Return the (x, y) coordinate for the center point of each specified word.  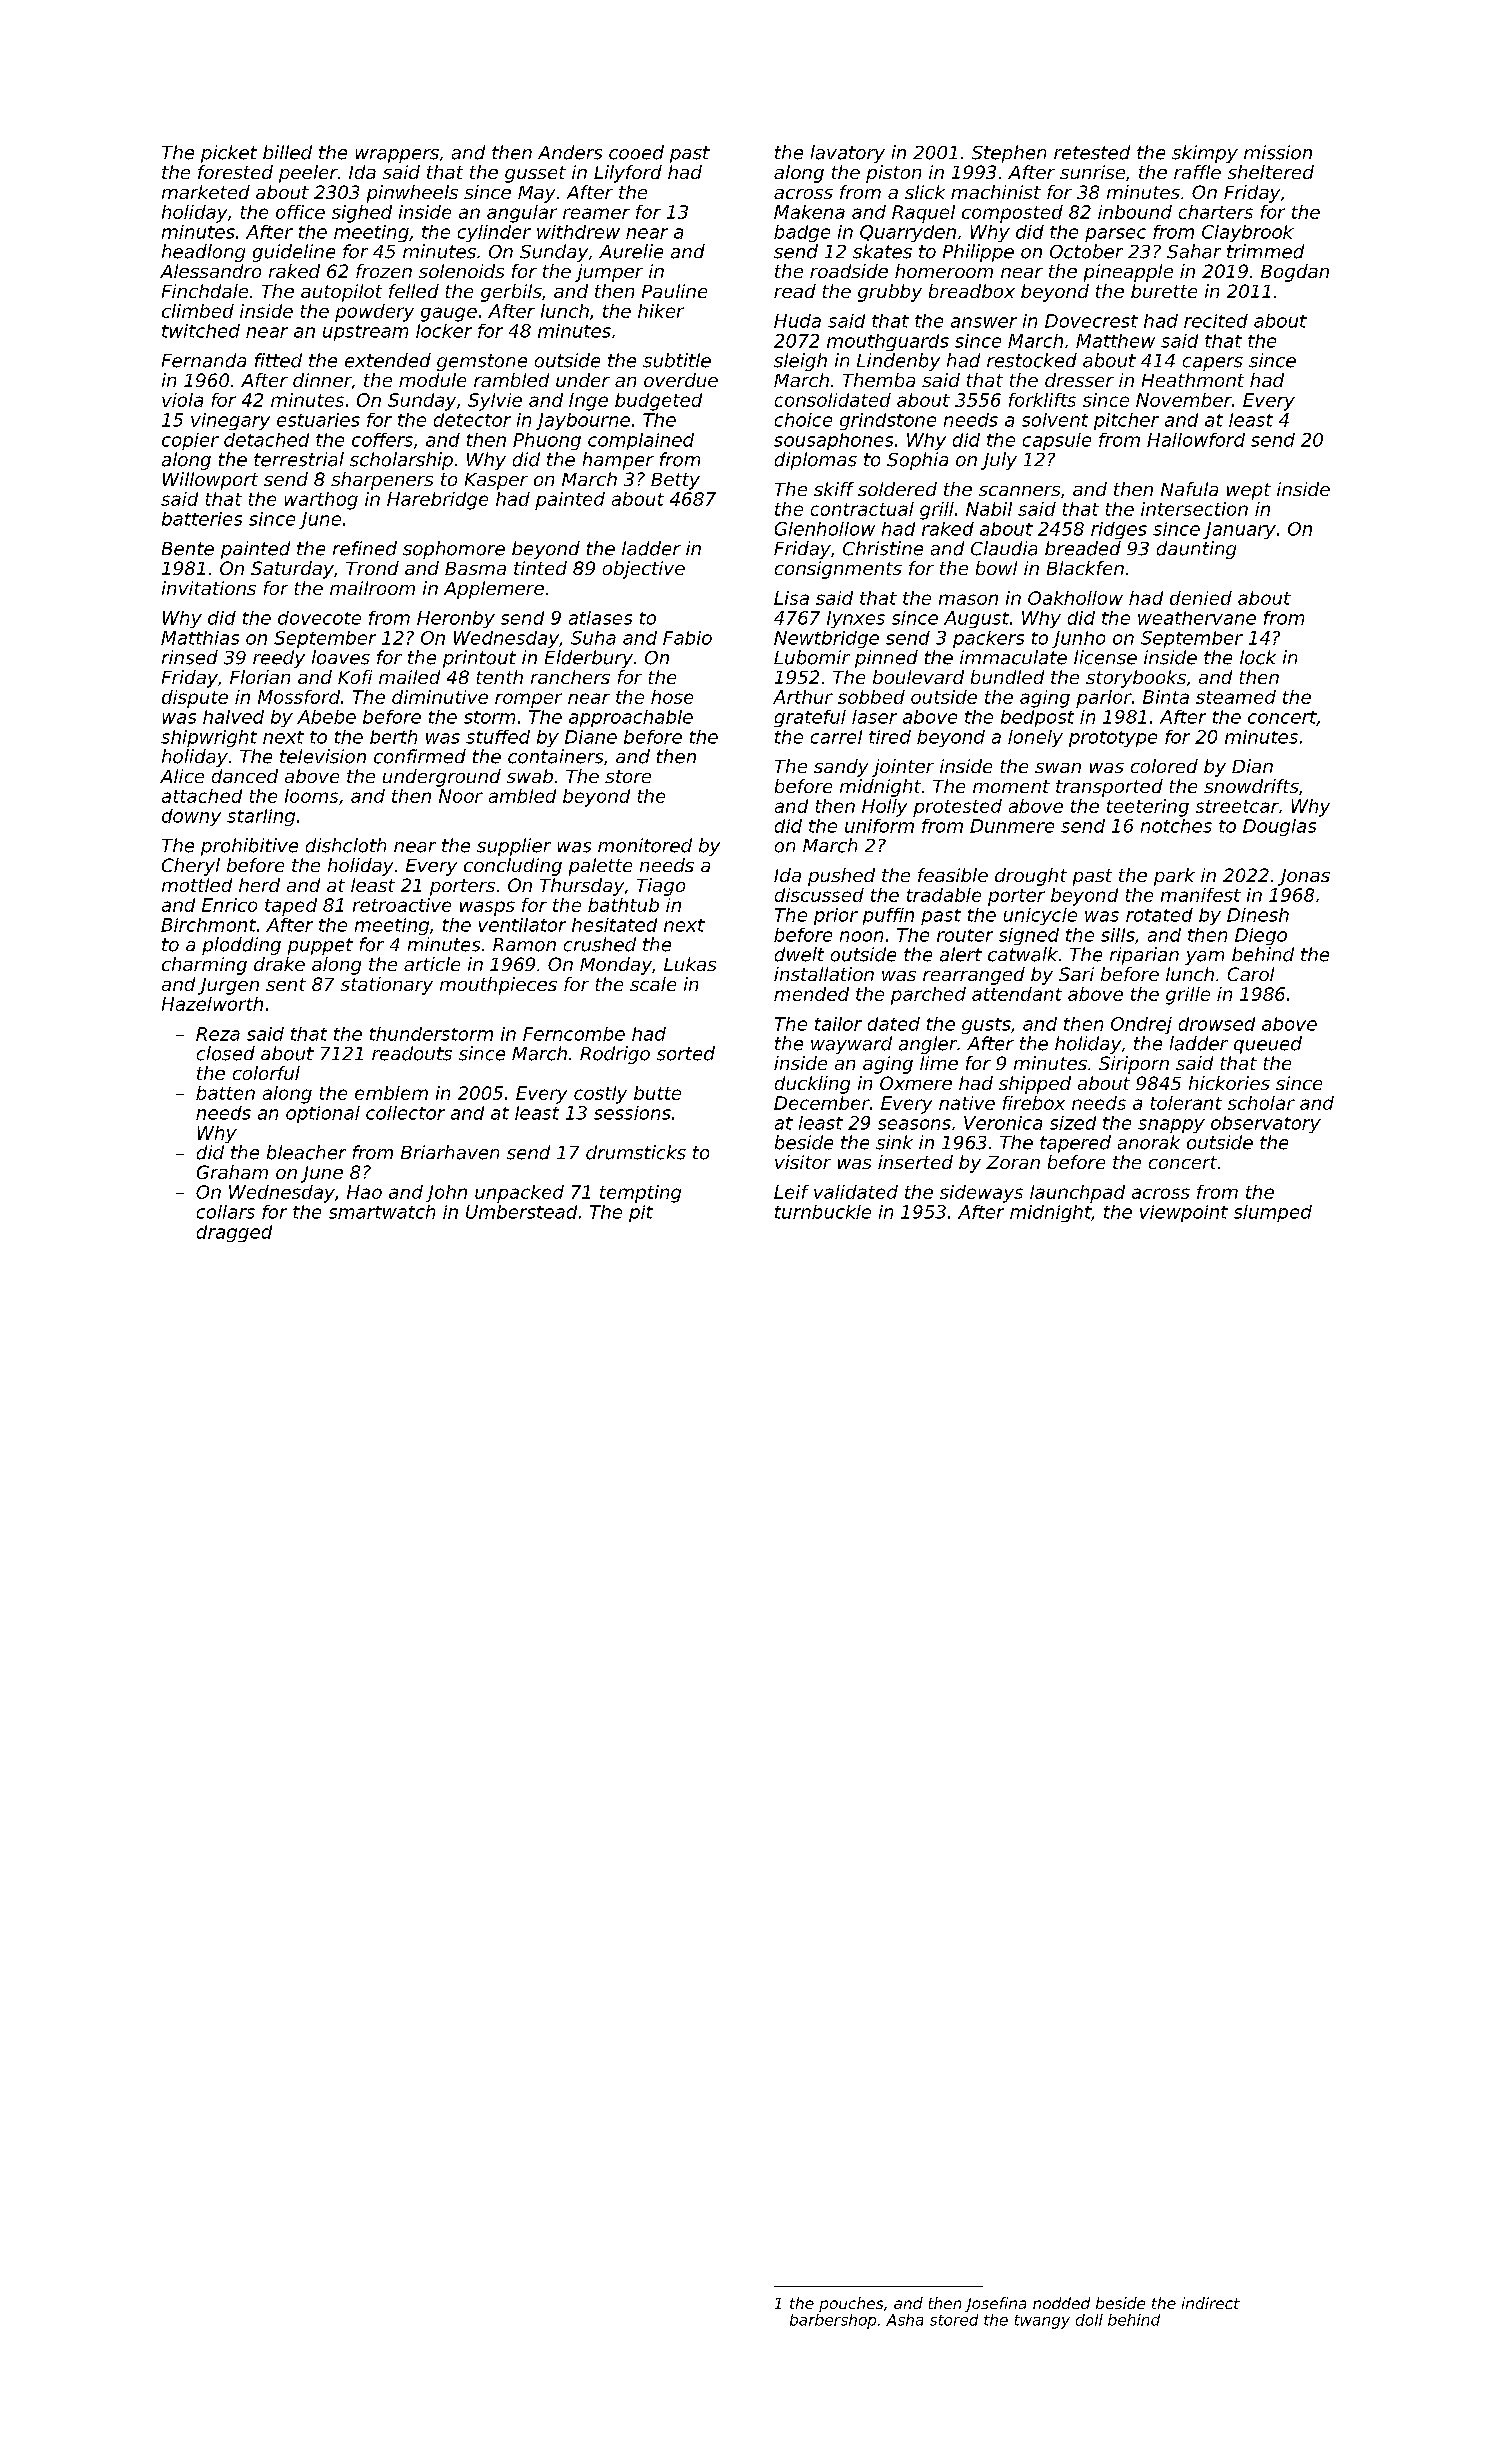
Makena (809, 212)
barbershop (833, 2321)
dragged (234, 1233)
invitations (209, 588)
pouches (851, 2304)
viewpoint (1184, 1213)
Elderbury (589, 659)
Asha (904, 2320)
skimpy (1205, 154)
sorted (686, 1053)
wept (1249, 491)
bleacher (306, 1152)
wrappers (397, 156)
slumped (1273, 1213)
